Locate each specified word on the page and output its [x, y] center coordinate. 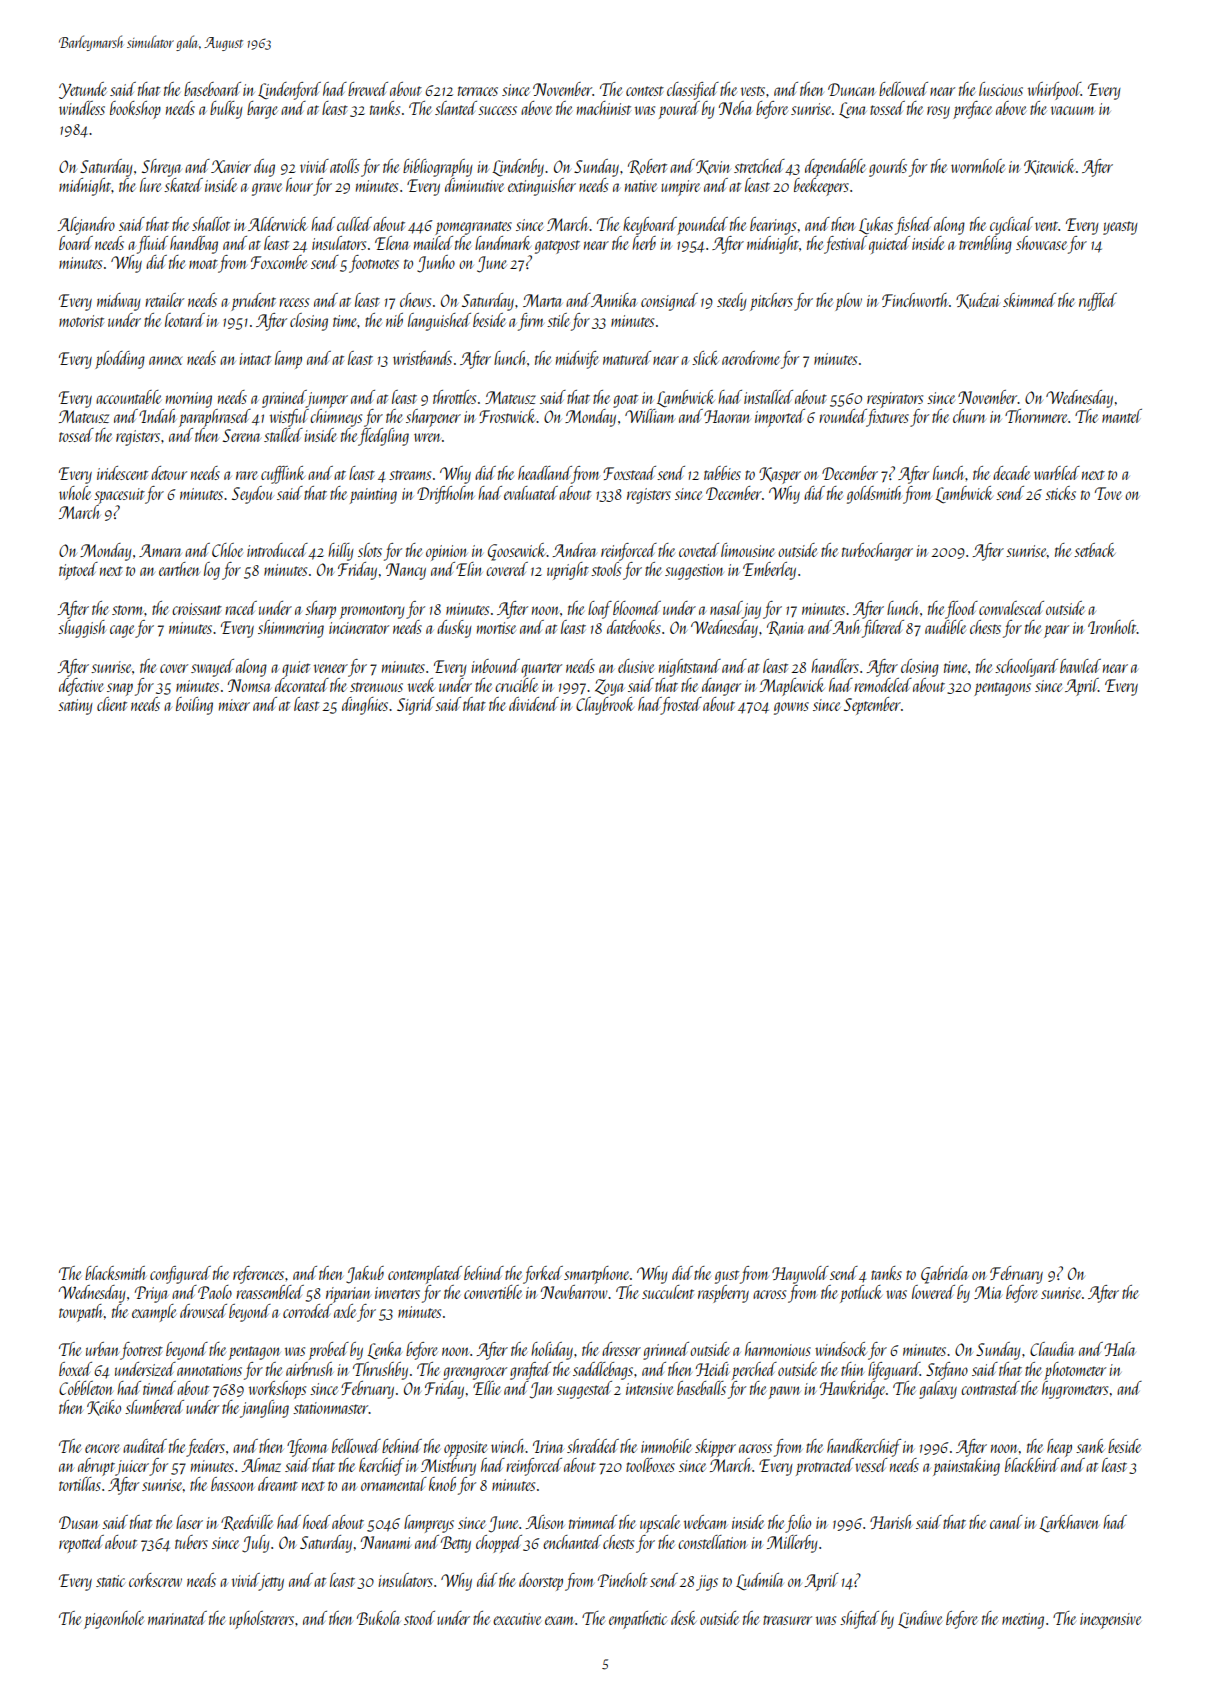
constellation [712, 1542]
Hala [1119, 1349]
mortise [496, 628]
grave [267, 189]
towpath [81, 1313]
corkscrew [155, 1580]
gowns [791, 708]
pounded [702, 226]
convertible [493, 1292]
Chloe [227, 550]
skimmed [1029, 300]
